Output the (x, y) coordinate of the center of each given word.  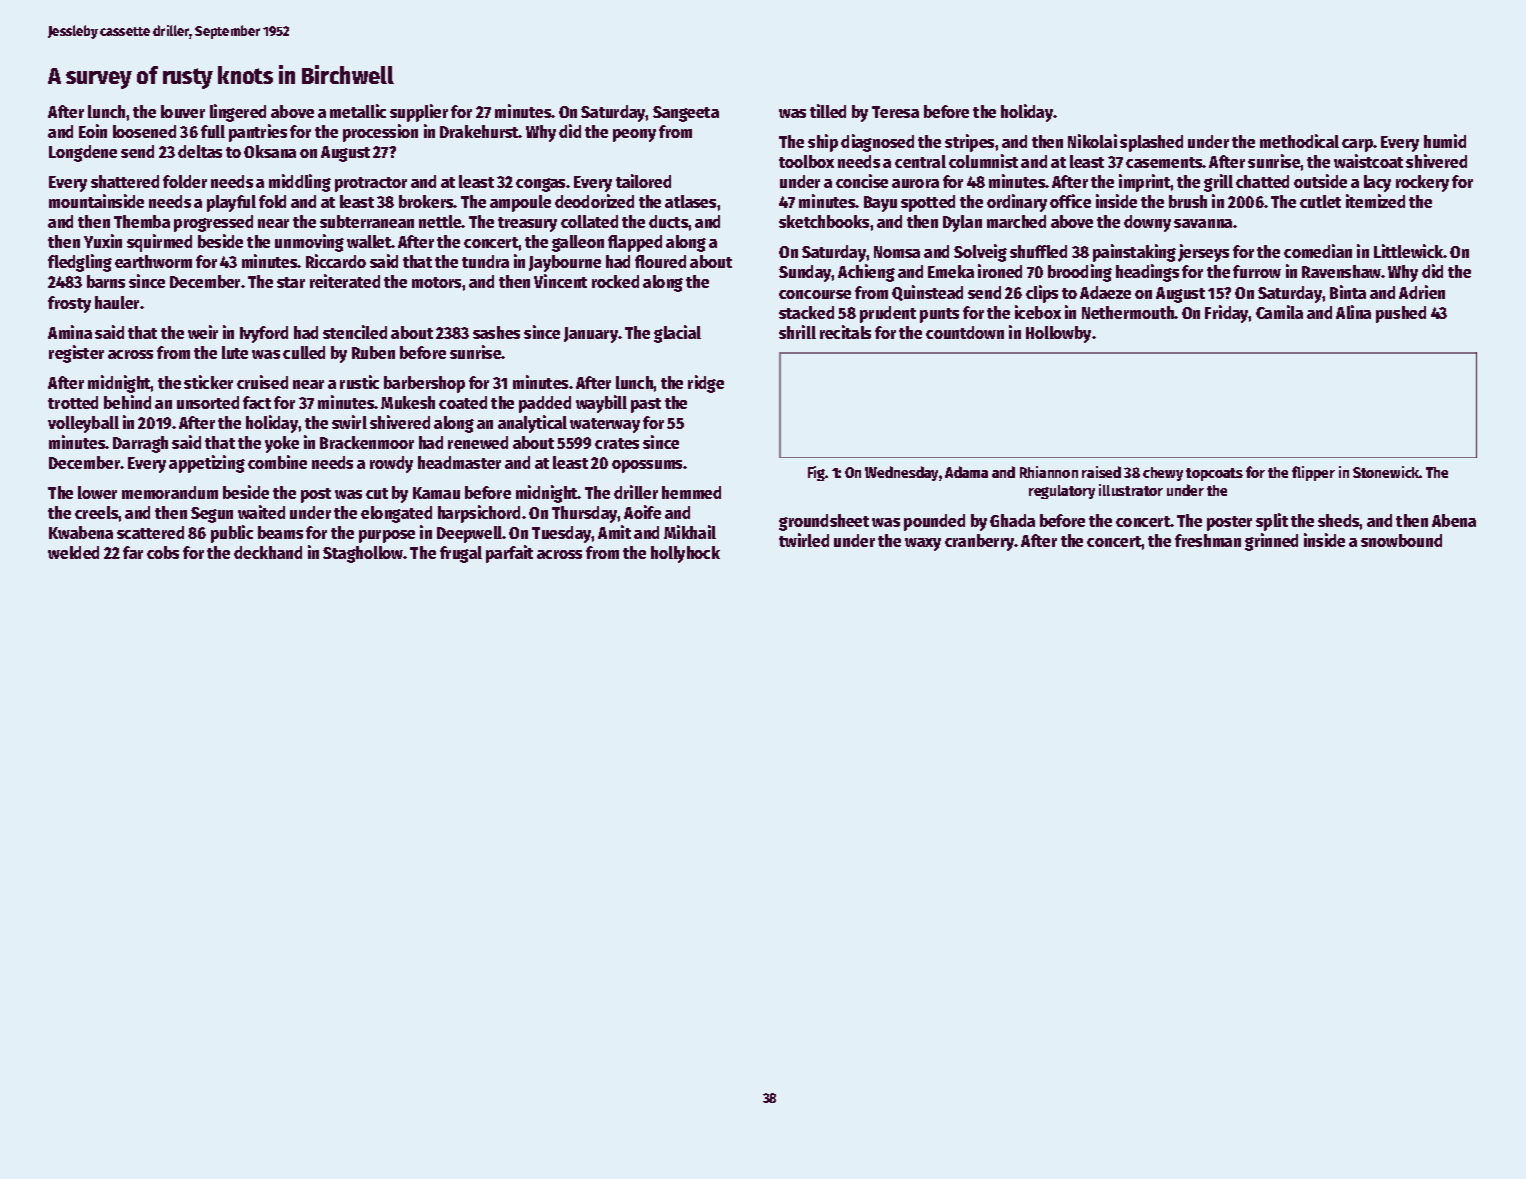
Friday (1227, 314)
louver (183, 111)
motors (436, 282)
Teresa (895, 112)
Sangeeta (686, 114)
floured (660, 261)
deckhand (268, 552)
